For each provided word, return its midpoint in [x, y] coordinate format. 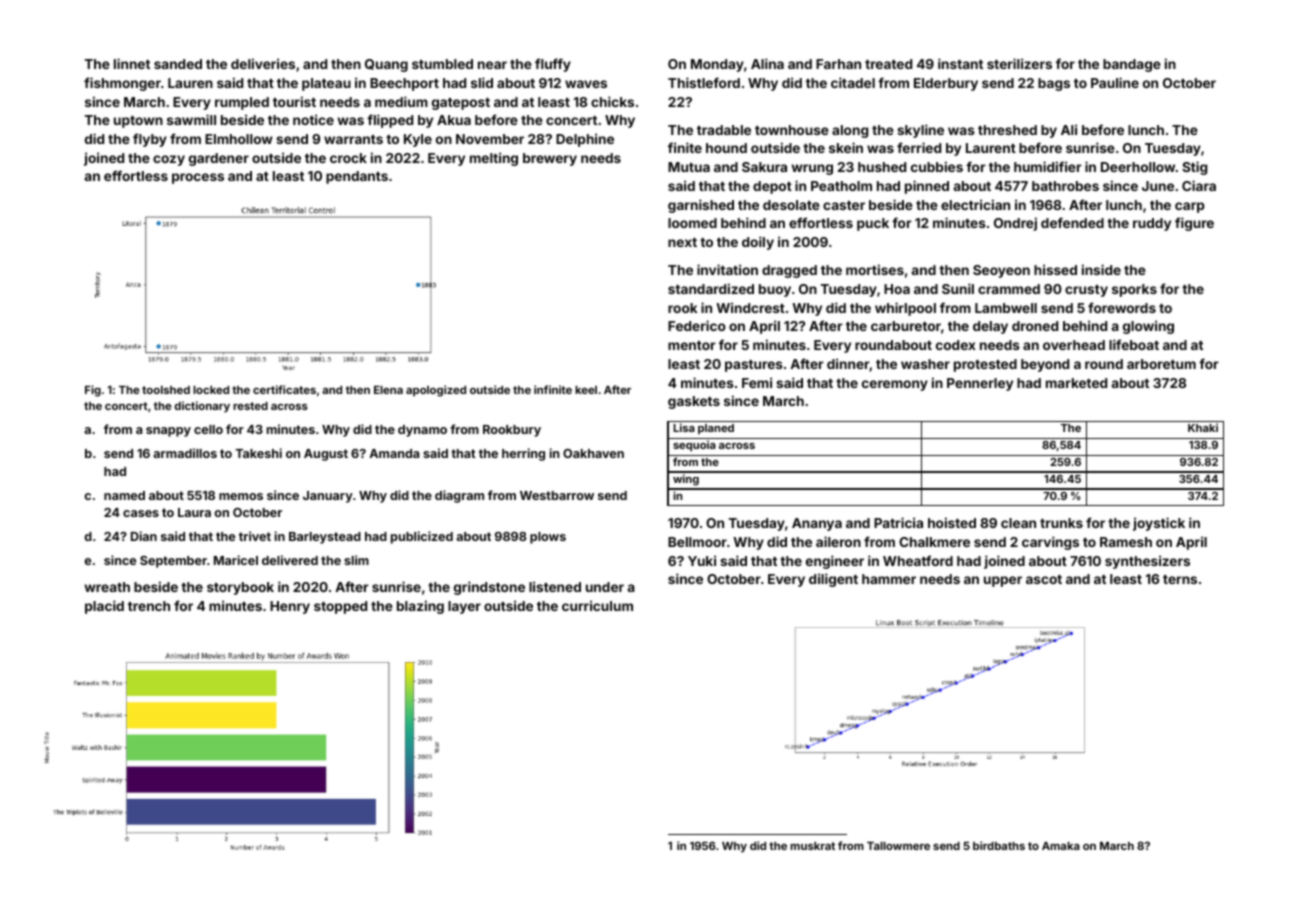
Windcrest [750, 307]
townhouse [792, 130]
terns [1180, 579]
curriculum [597, 605]
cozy [169, 160]
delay [990, 327]
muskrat [812, 846]
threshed [1007, 130]
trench [149, 606]
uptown [138, 122]
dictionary [202, 407]
